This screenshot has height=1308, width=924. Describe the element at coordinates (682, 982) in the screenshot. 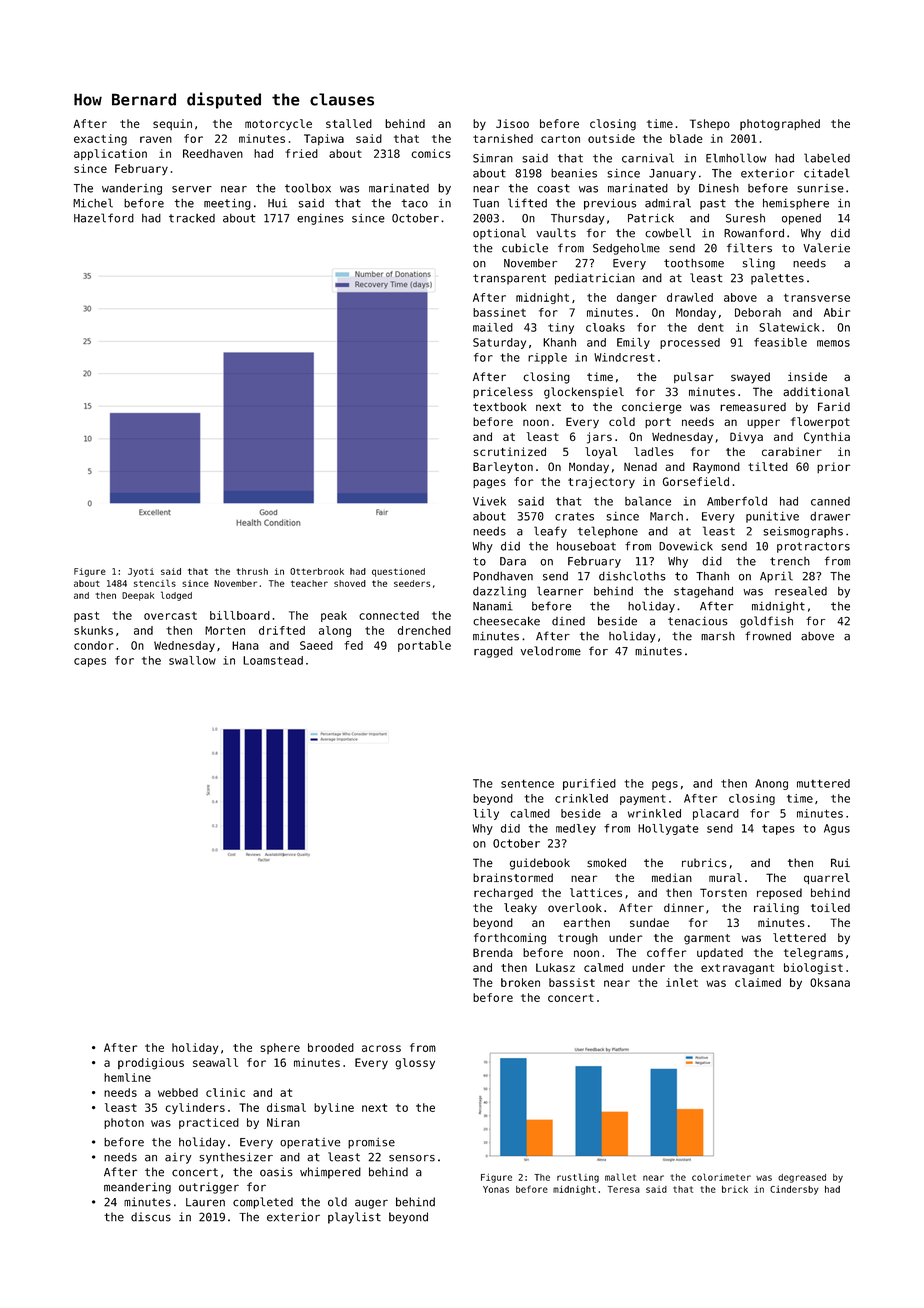

I see `inlet` at that location.
